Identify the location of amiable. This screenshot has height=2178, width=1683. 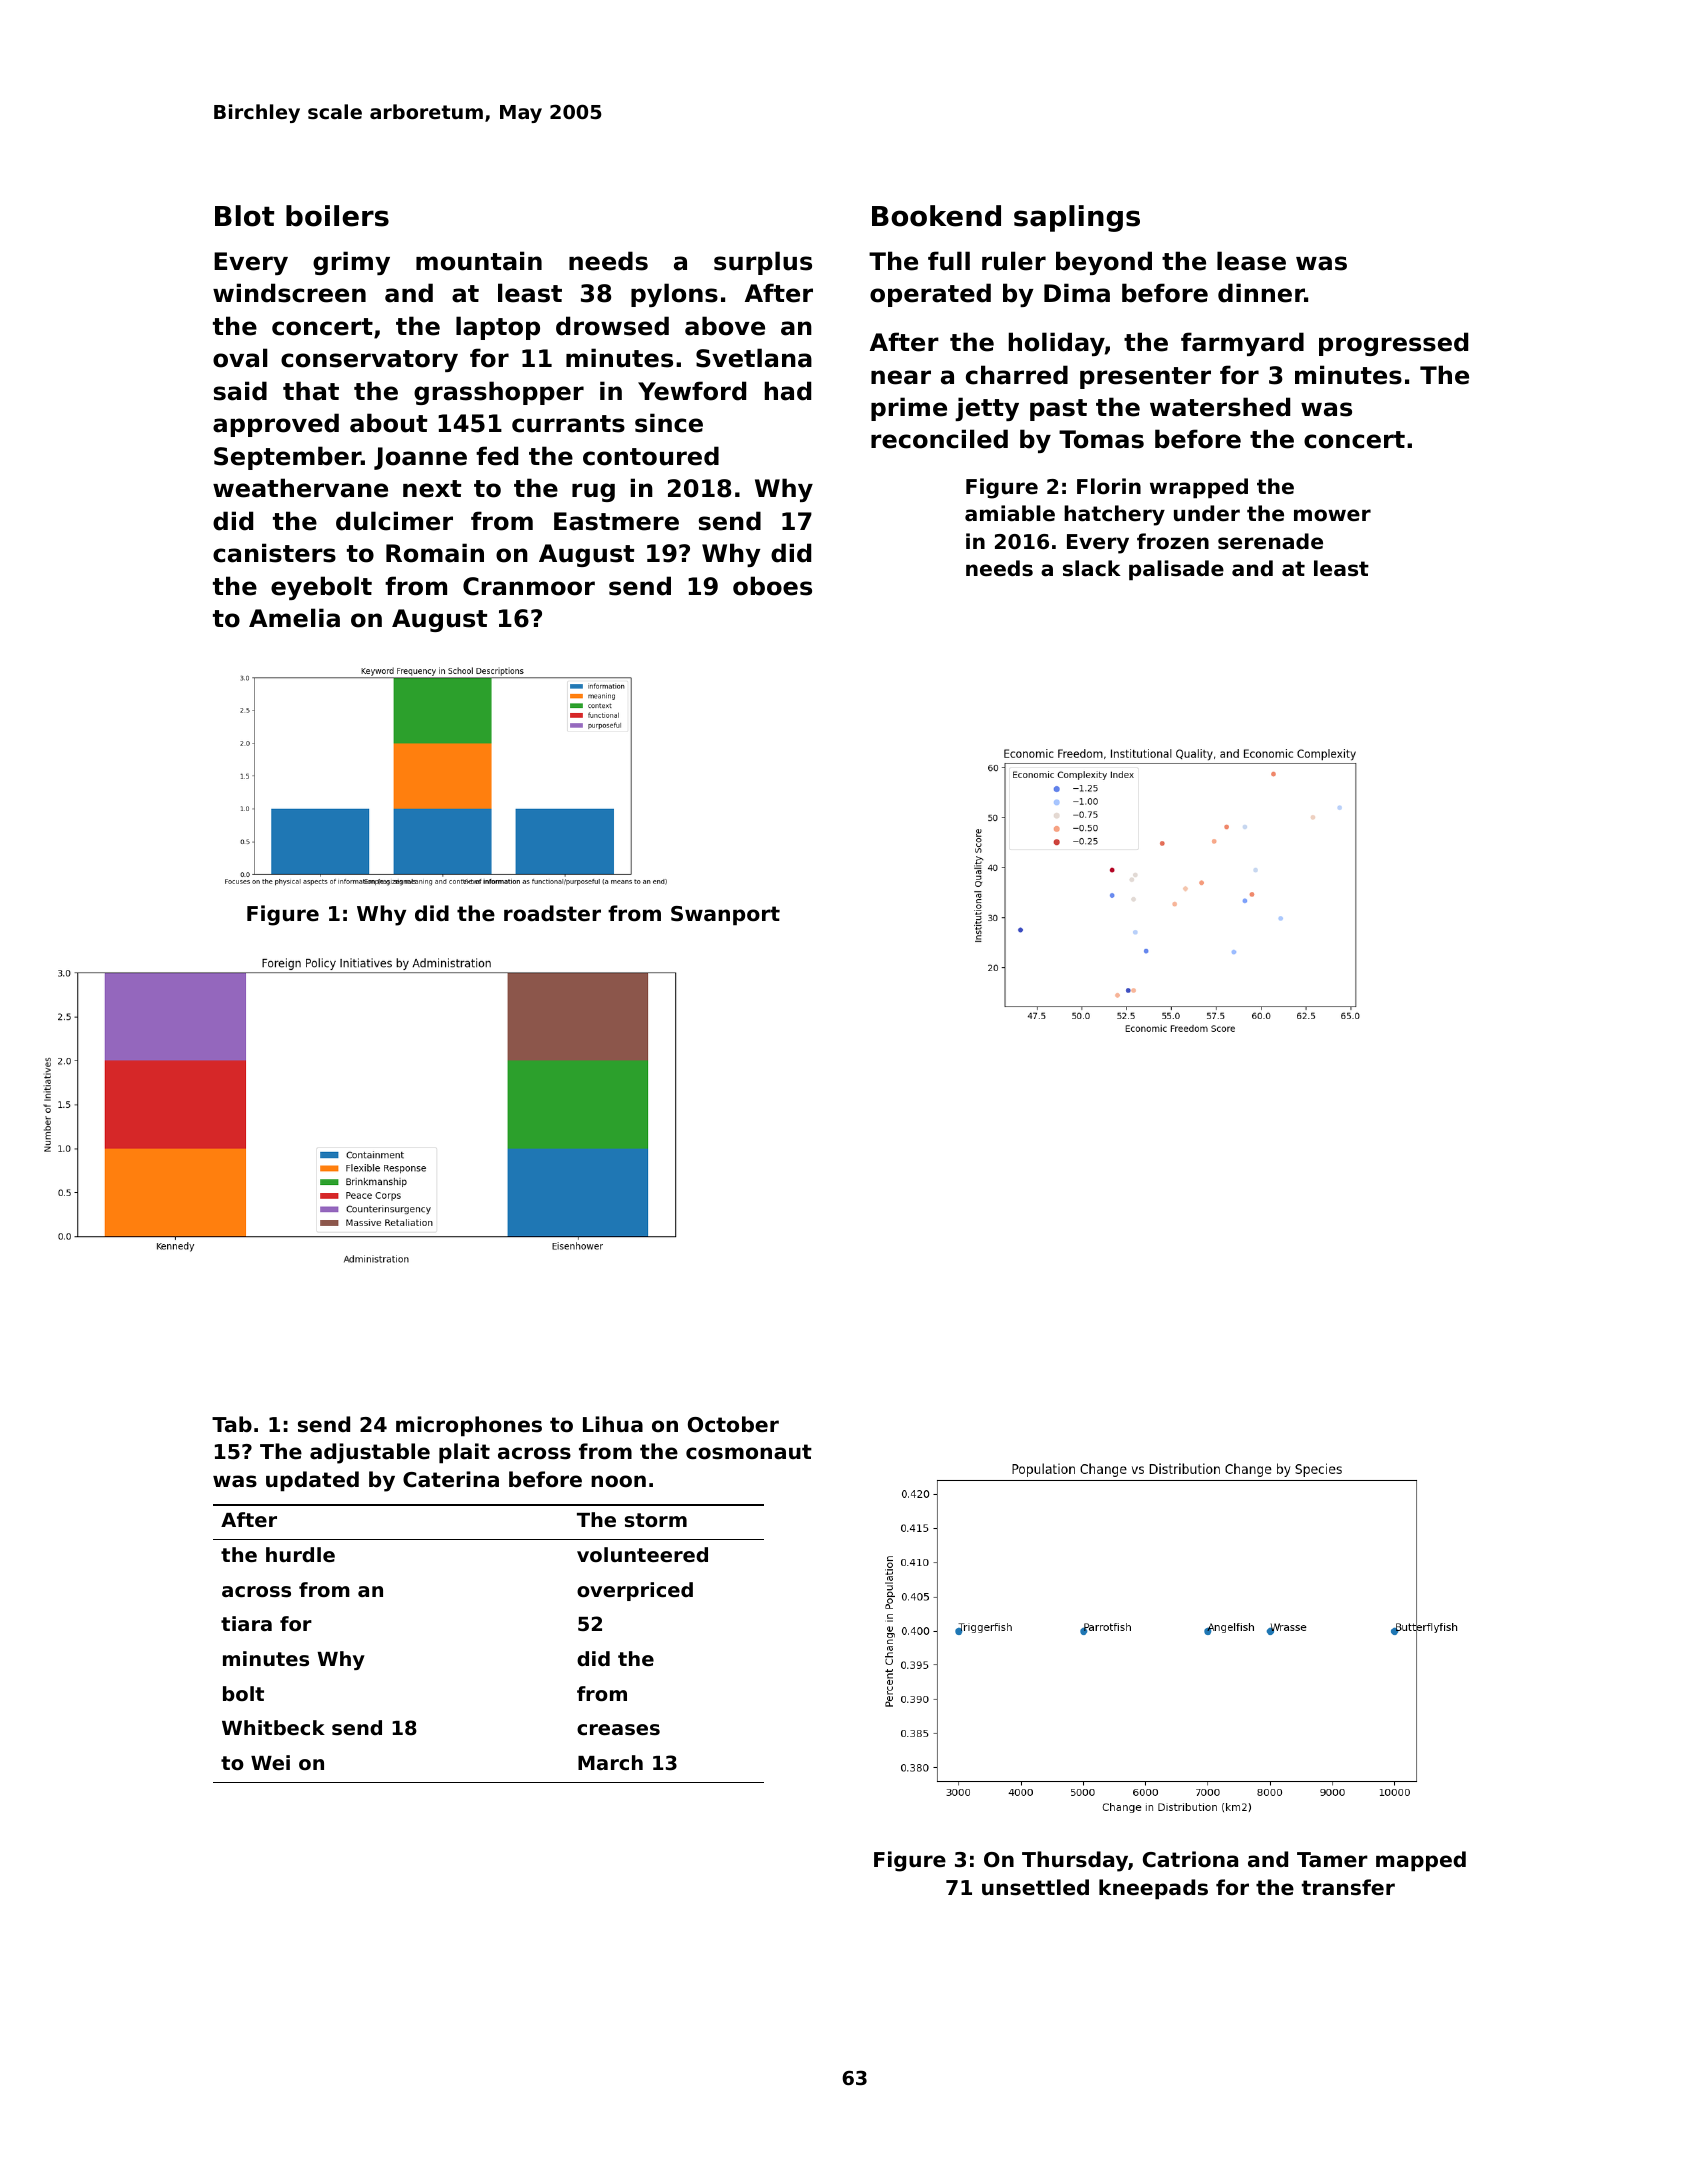
(1010, 513).
